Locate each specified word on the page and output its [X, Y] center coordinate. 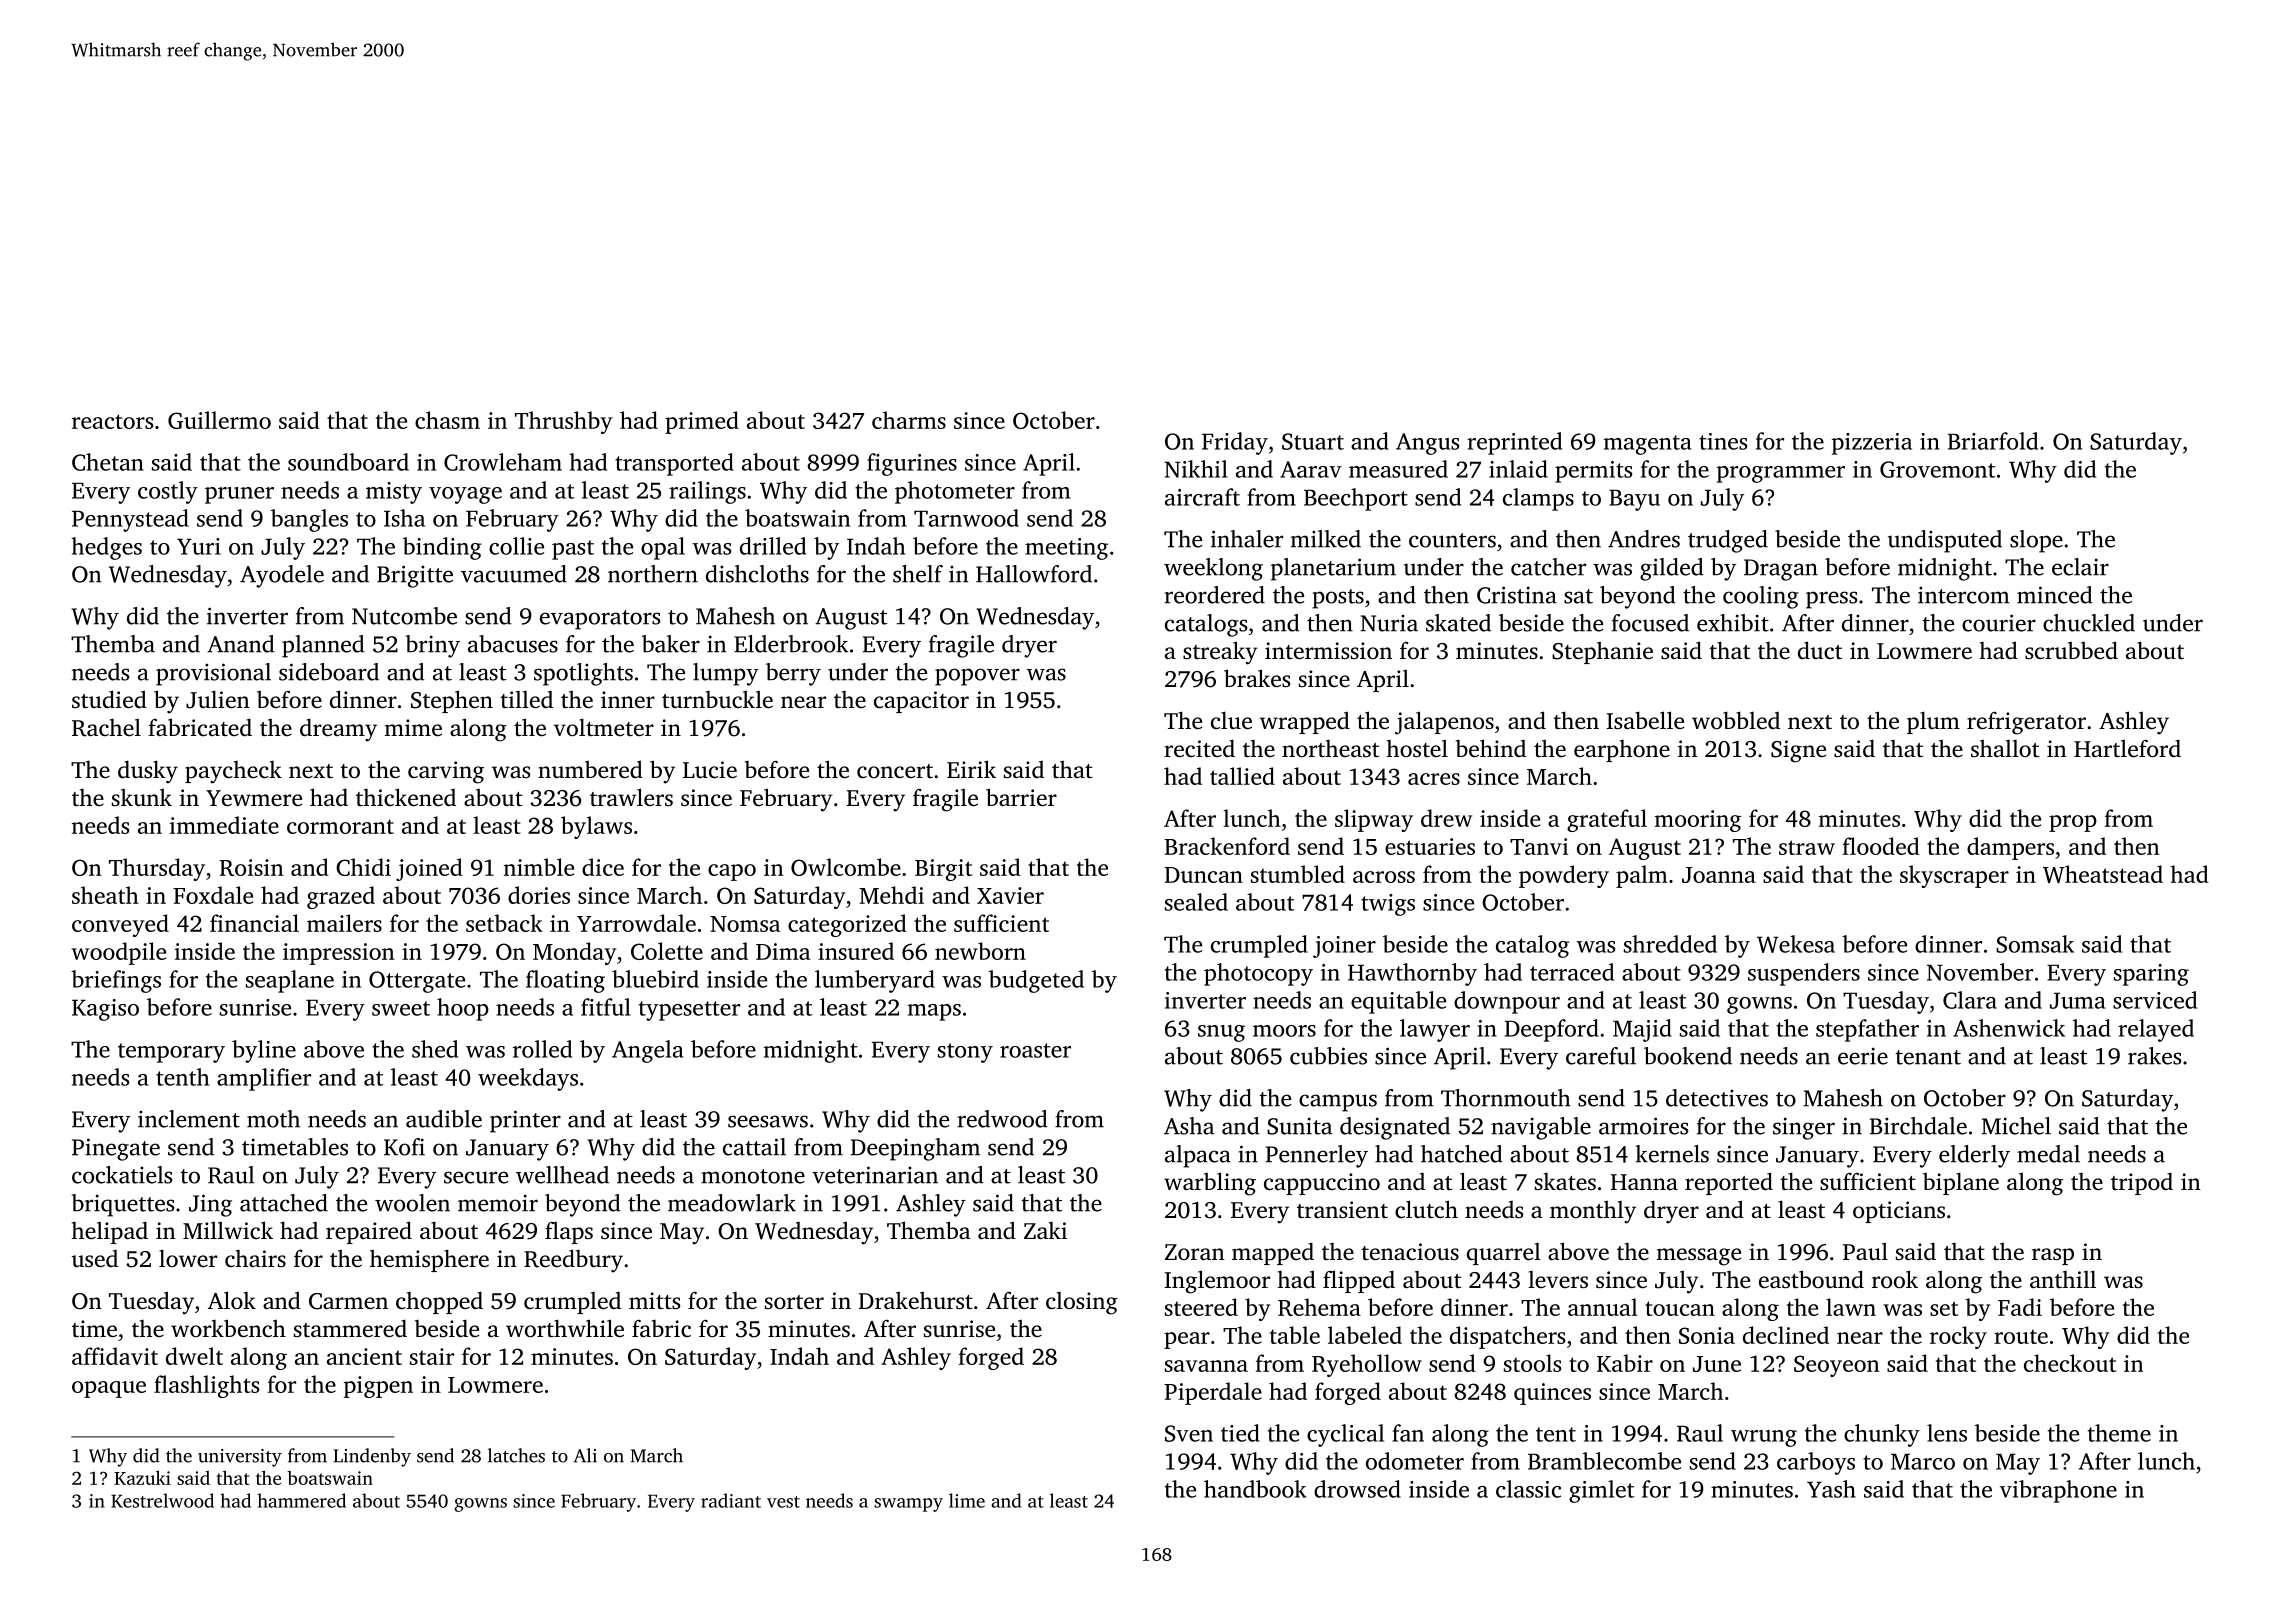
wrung [1764, 1438]
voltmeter [604, 727]
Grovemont [1938, 469]
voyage [465, 495]
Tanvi [1539, 846]
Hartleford [2127, 748]
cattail [754, 1147]
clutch [1426, 1209]
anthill [2063, 1279]
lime [967, 1500]
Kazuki [142, 1477]
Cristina [1517, 595]
